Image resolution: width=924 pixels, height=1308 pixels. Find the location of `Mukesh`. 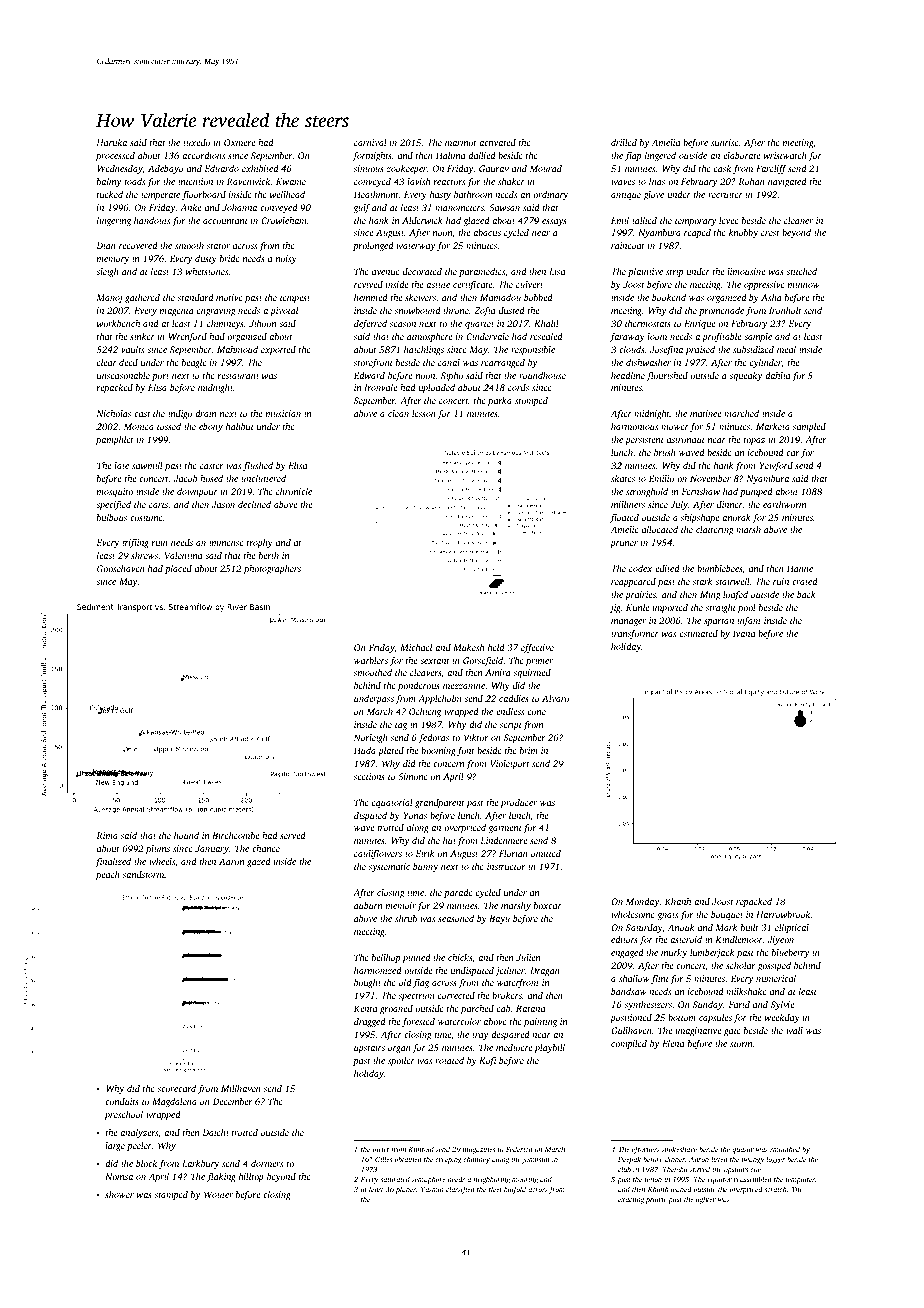

Mukesh is located at coordinates (468, 647).
